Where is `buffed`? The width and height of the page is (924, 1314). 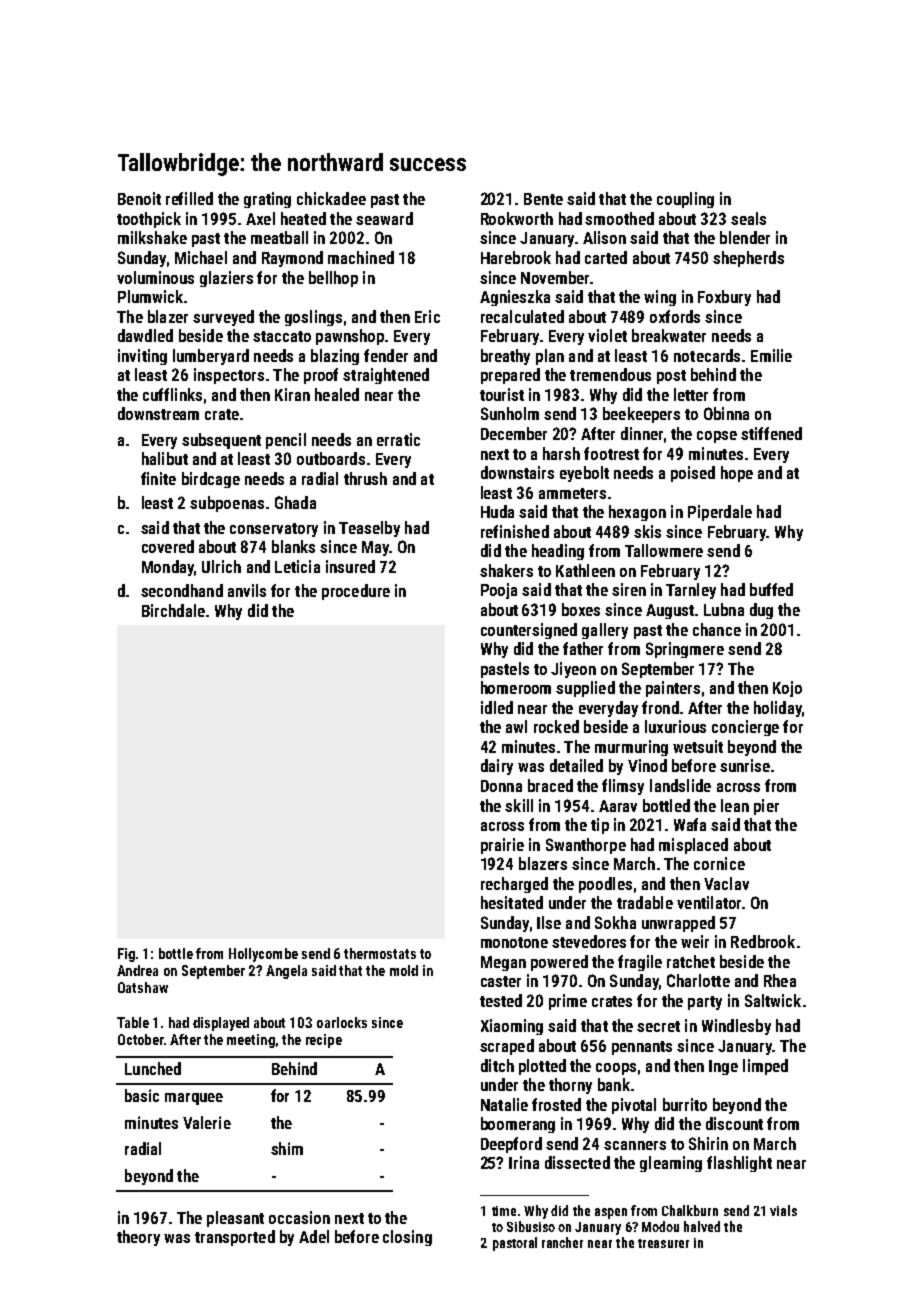
buffed is located at coordinates (771, 589).
